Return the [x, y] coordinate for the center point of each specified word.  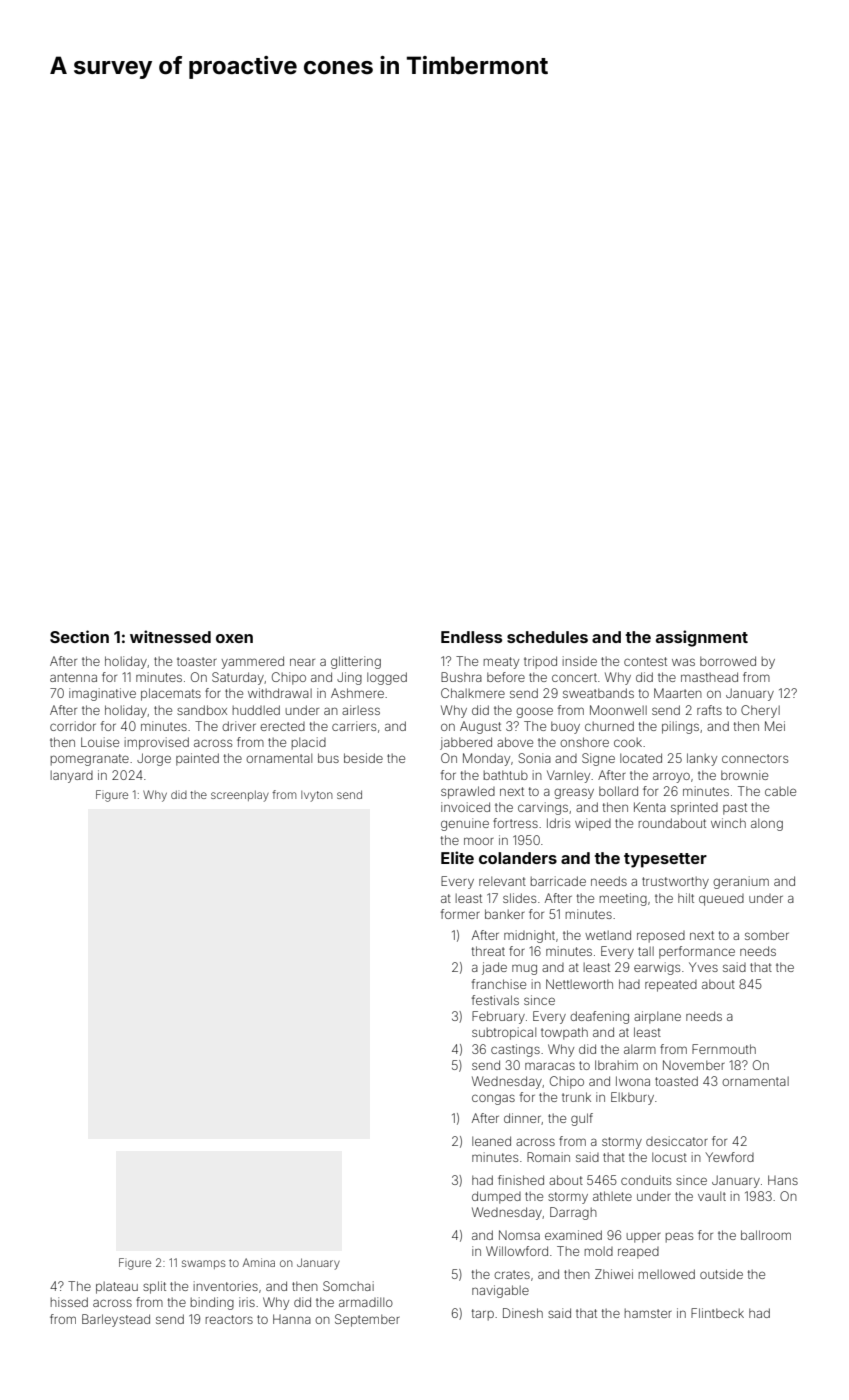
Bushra [461, 677]
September [367, 1320]
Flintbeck [717, 1313]
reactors [229, 1319]
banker [505, 914]
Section [79, 636]
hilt [686, 898]
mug [524, 969]
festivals [495, 1000]
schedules [547, 637]
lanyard [72, 777]
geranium [741, 882]
